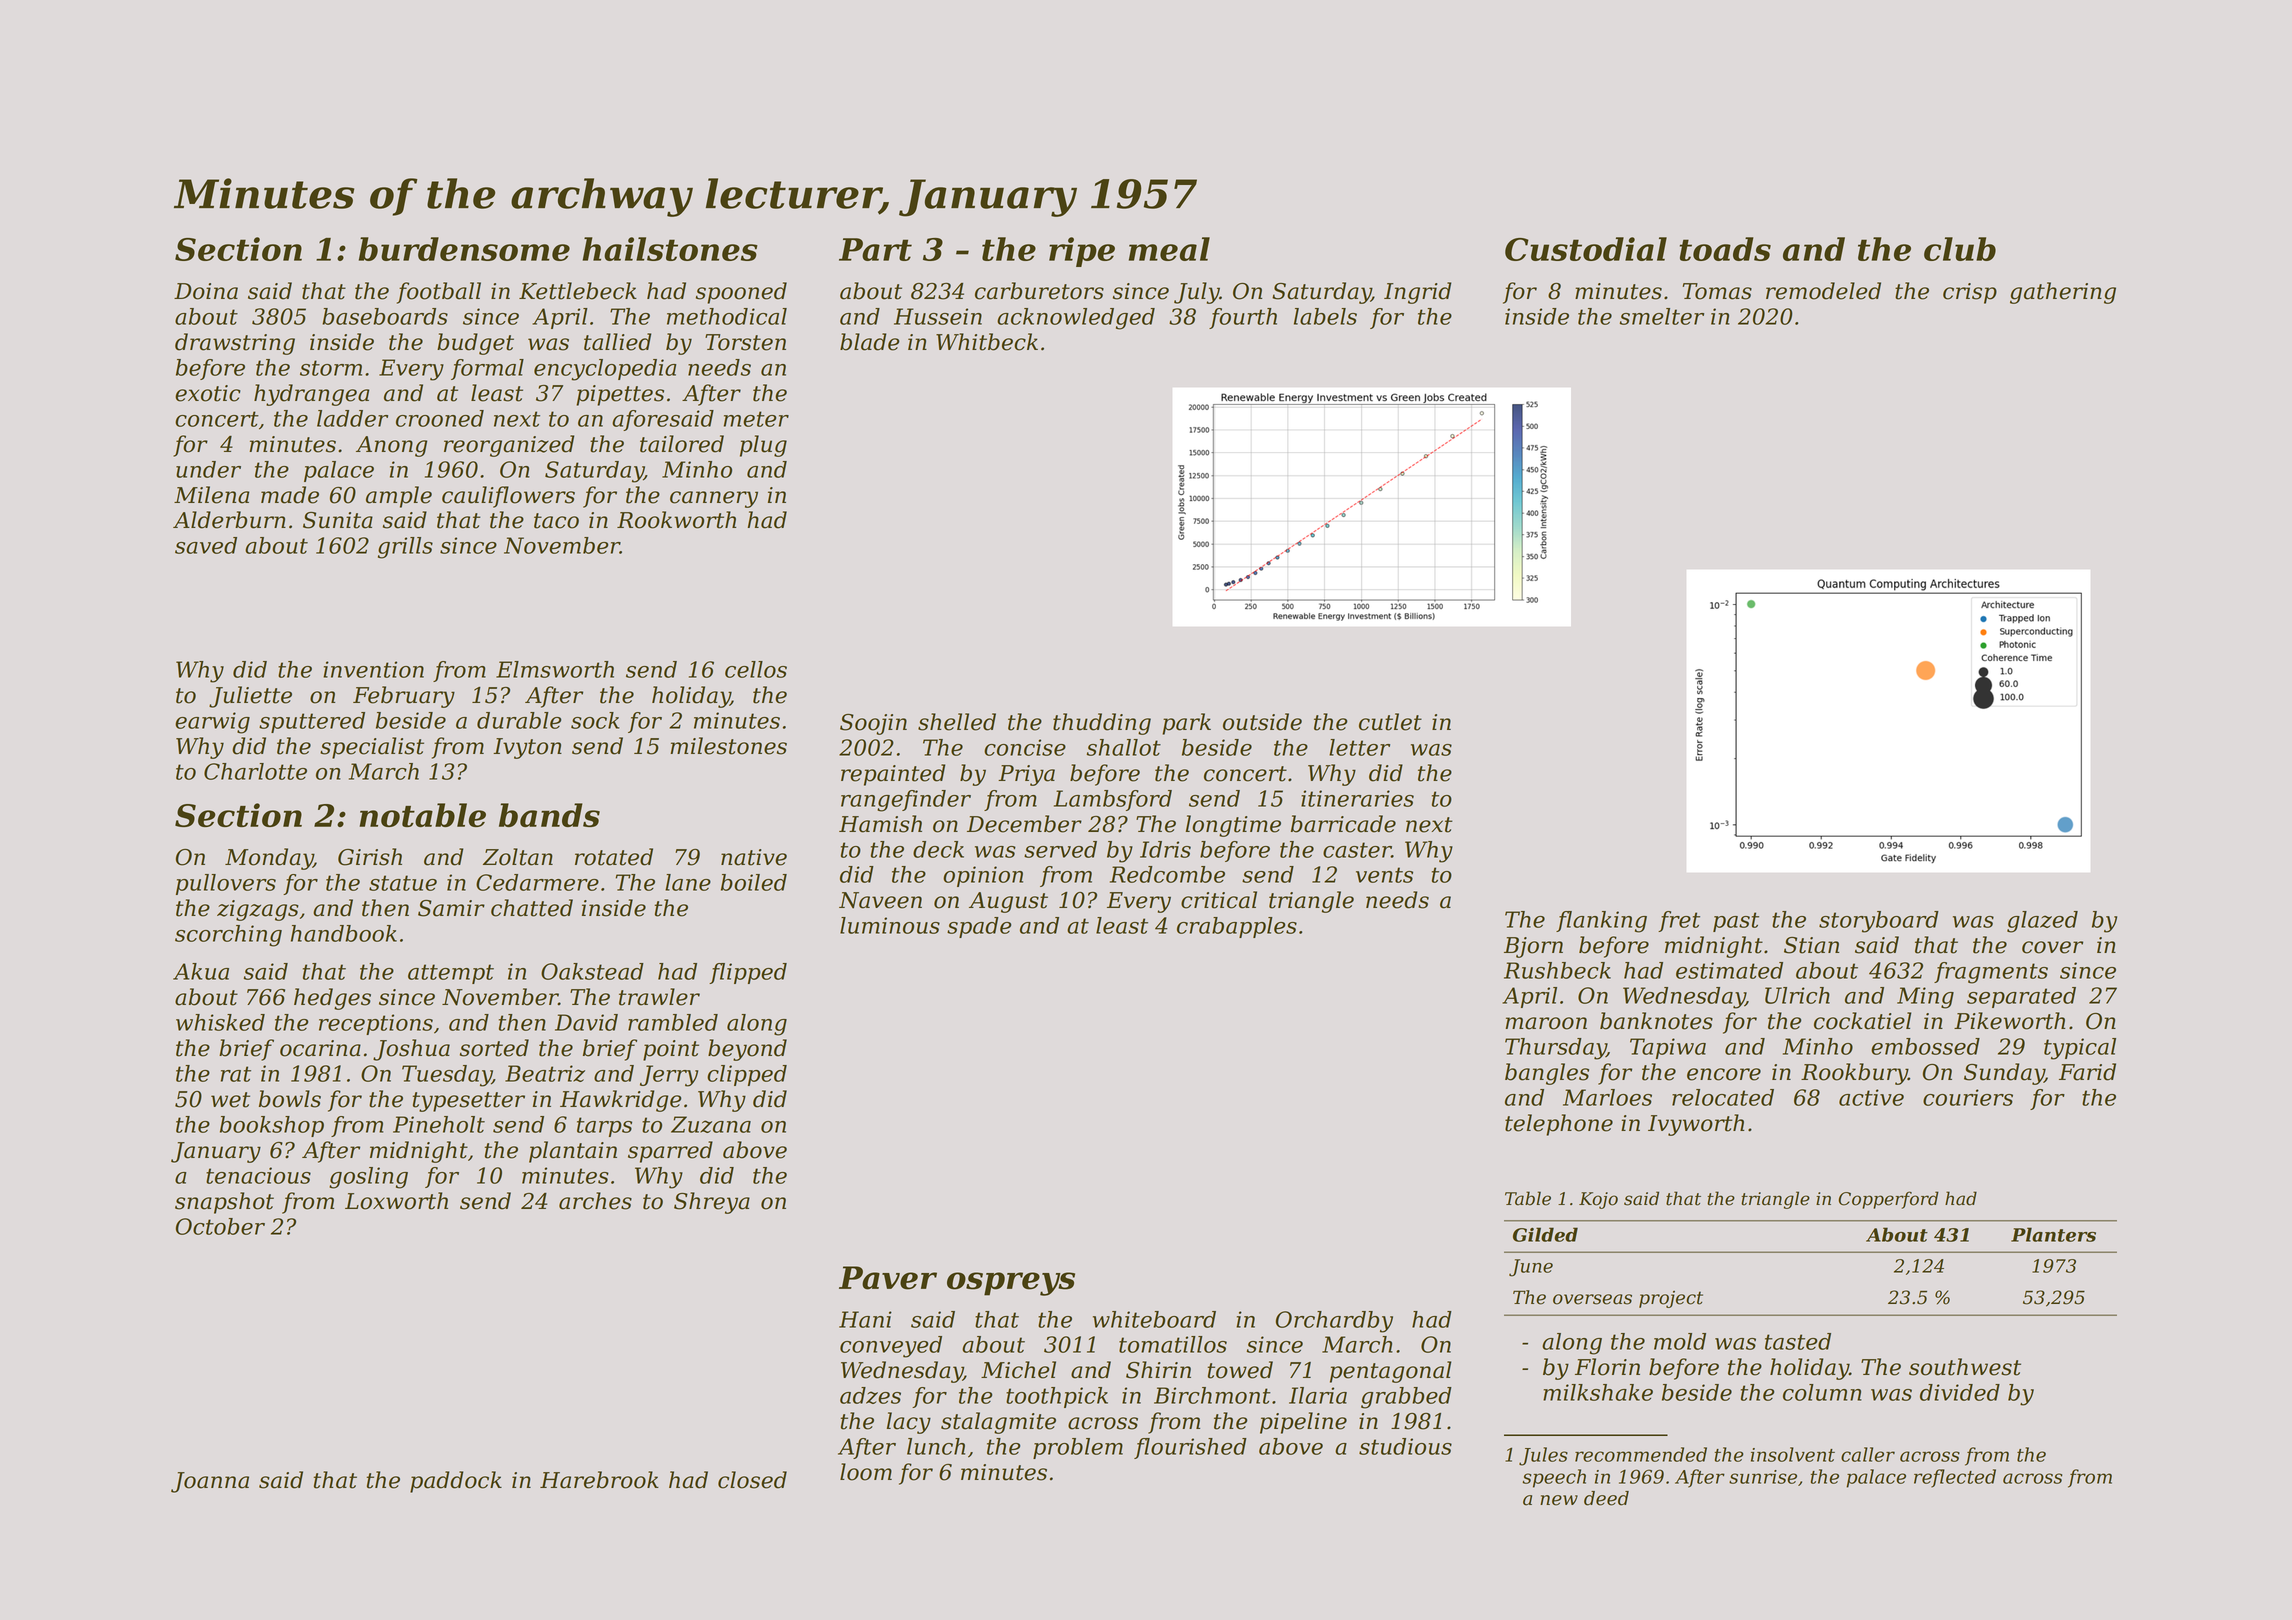  Describe the element at coordinates (1219, 900) in the screenshot. I see `critical` at that location.
